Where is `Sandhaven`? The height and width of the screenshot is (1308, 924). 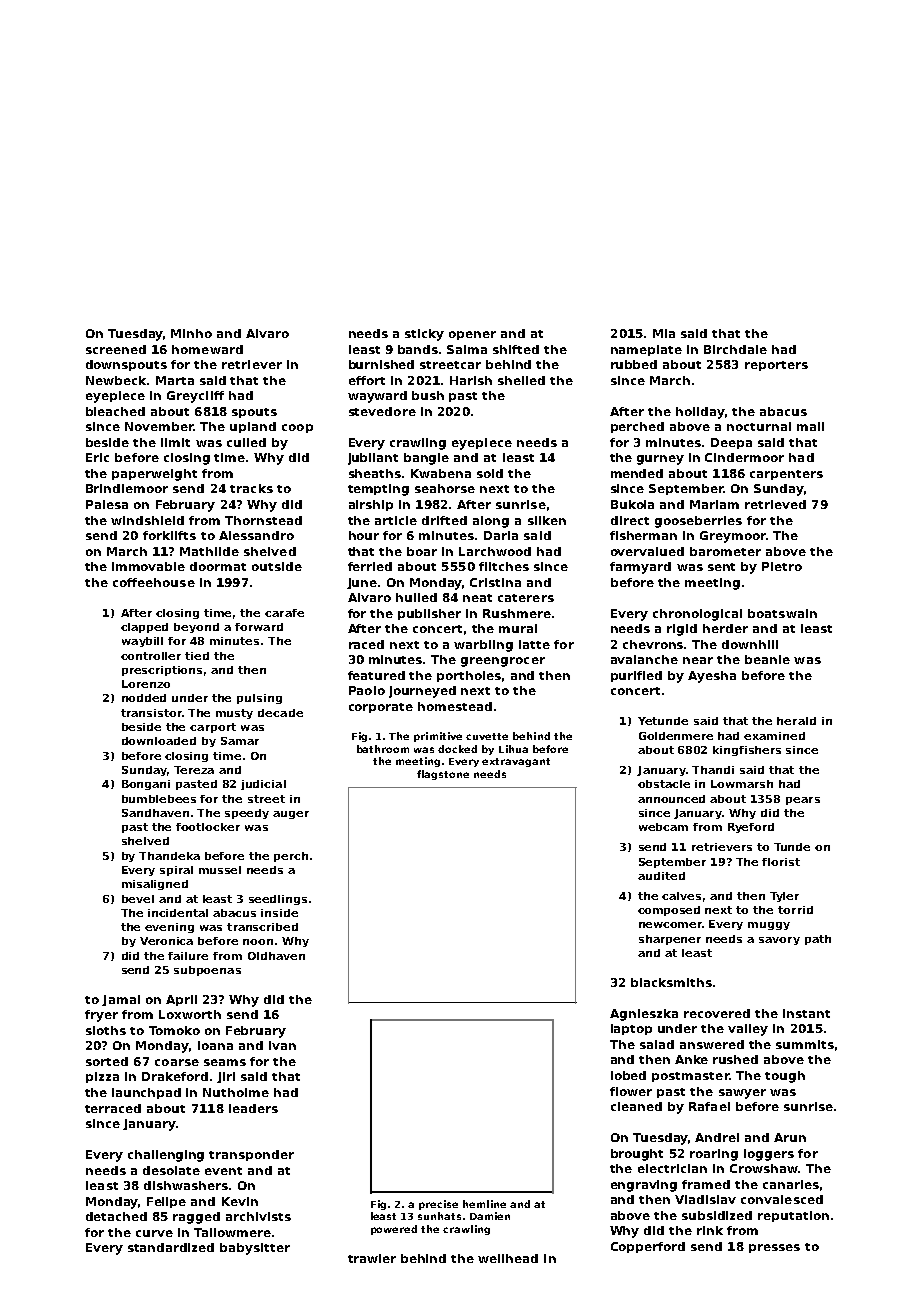
Sandhaven is located at coordinates (155, 813).
